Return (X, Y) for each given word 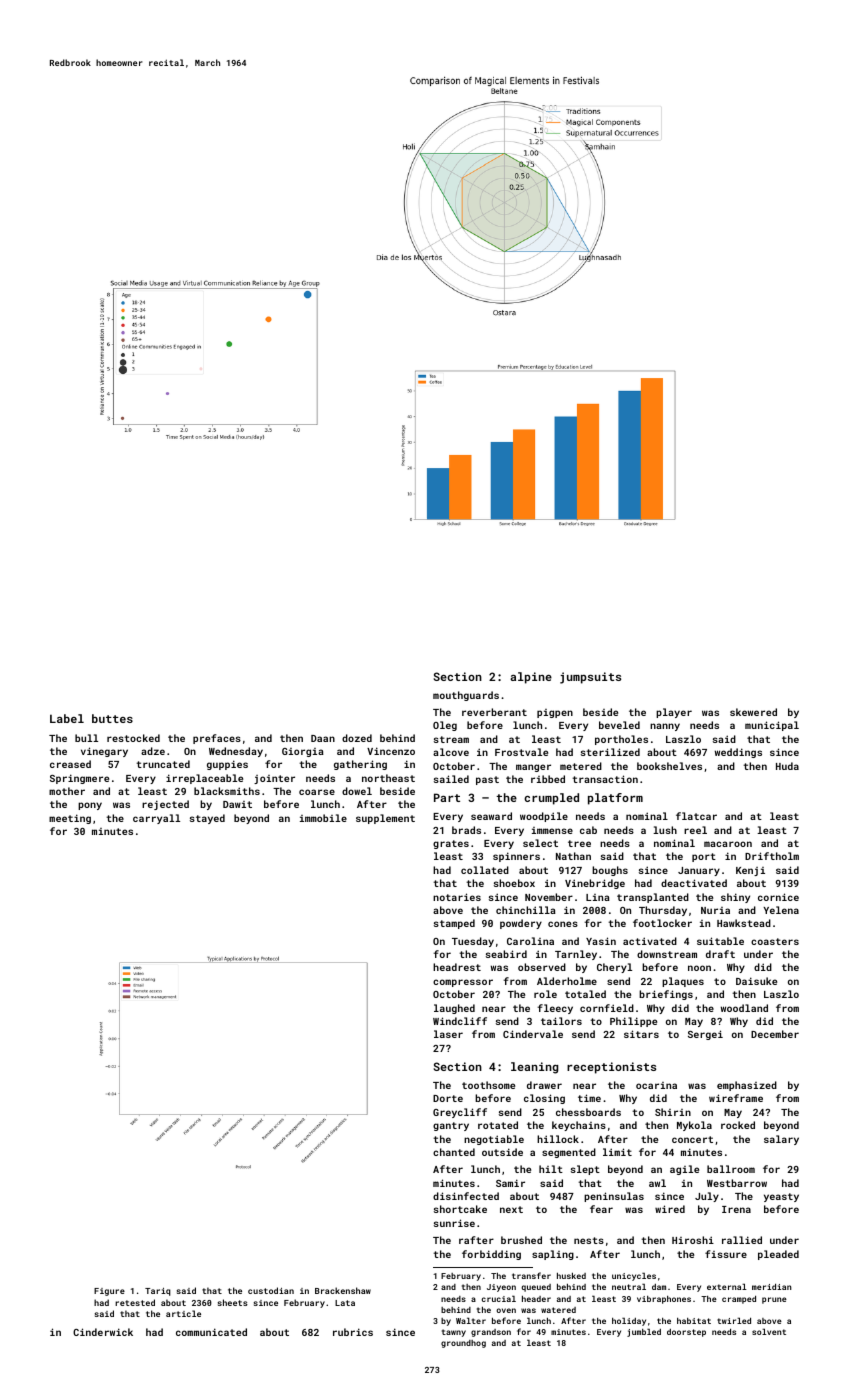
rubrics (353, 1332)
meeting (70, 819)
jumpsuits (590, 678)
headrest (457, 967)
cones (563, 924)
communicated (211, 1332)
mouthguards (466, 696)
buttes (112, 718)
